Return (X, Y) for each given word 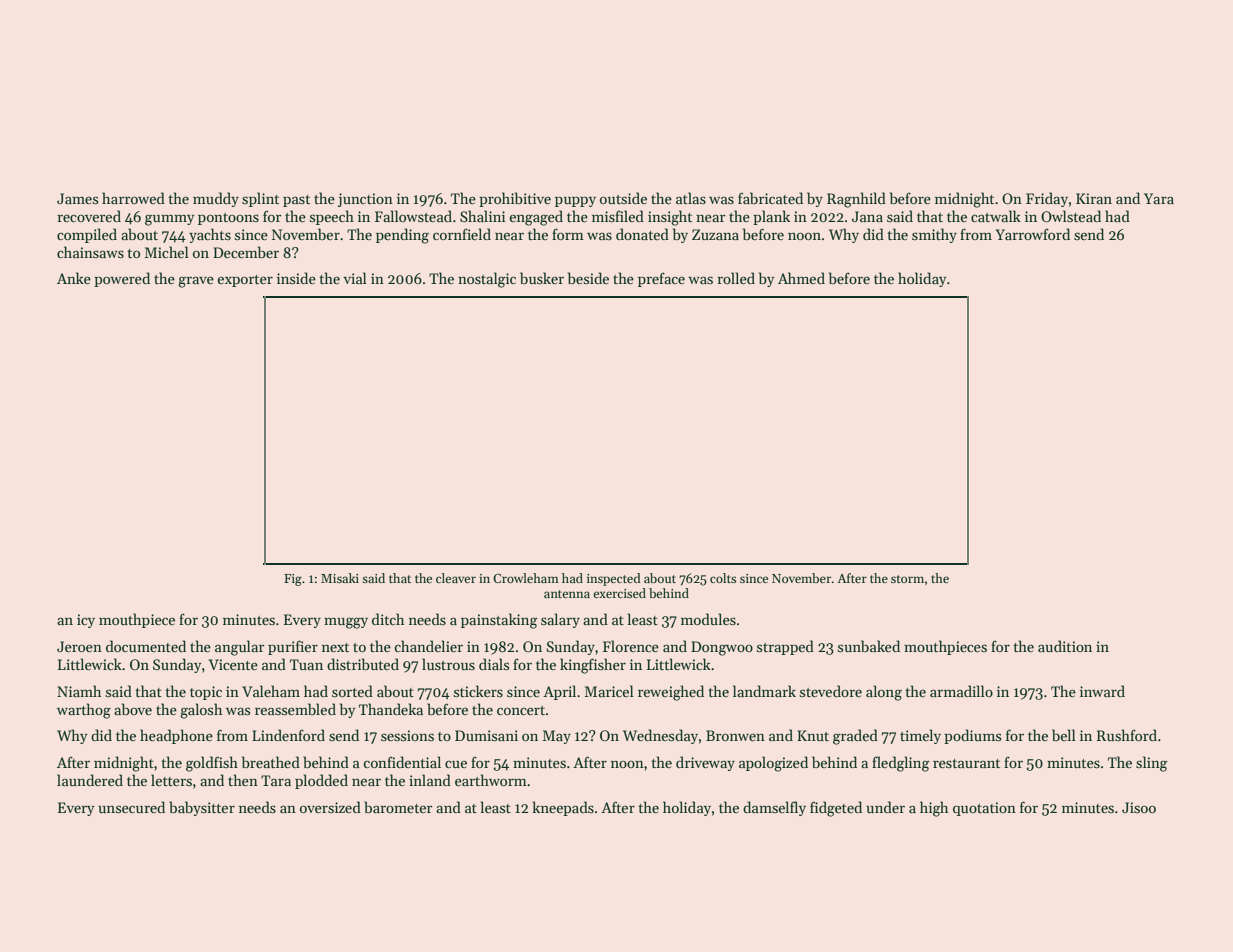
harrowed (133, 198)
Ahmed (801, 278)
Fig (293, 580)
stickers (478, 691)
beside (588, 278)
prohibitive (515, 199)
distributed (363, 664)
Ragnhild (856, 200)
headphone (176, 736)
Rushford (1127, 735)
